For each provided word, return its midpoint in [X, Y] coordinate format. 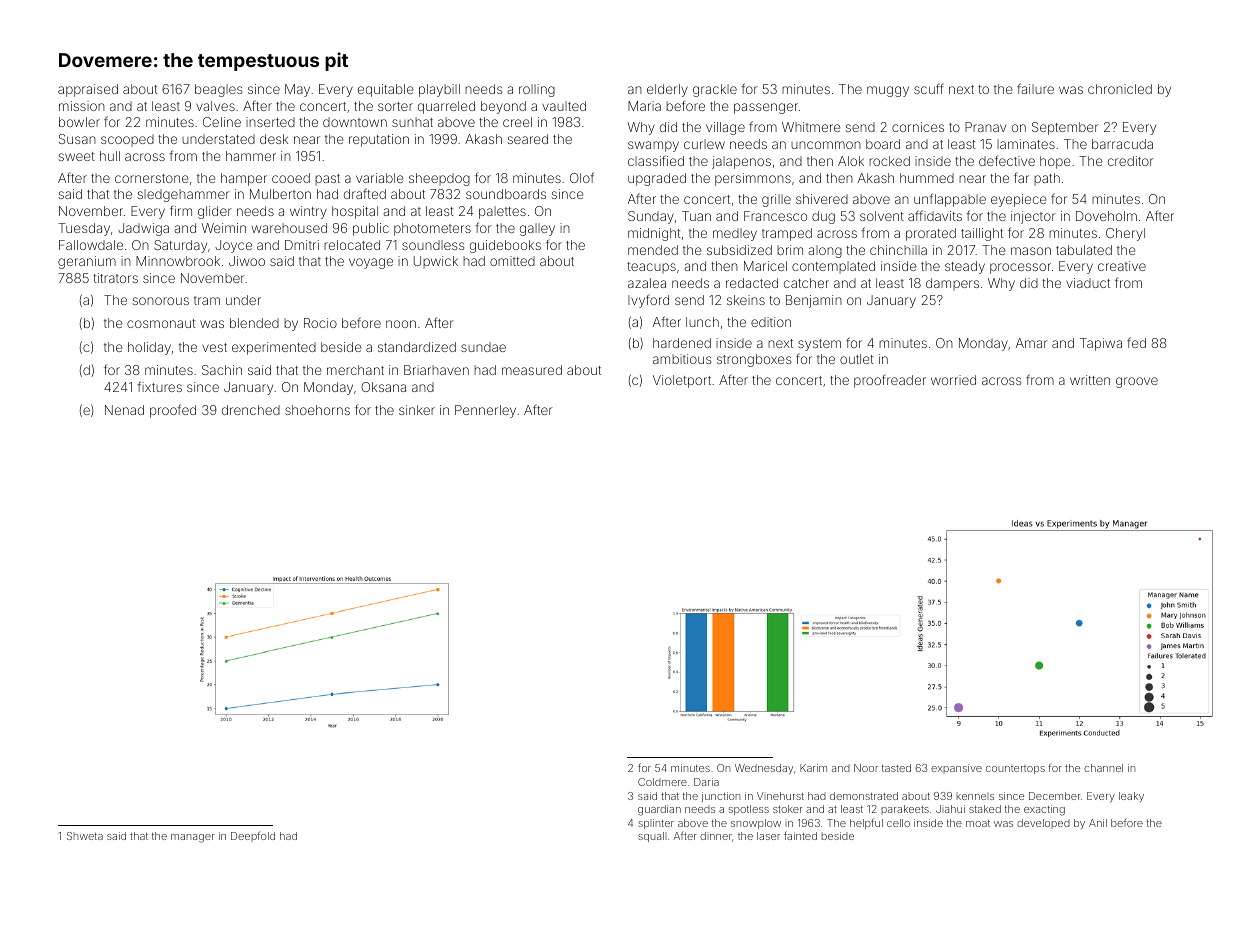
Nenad [124, 410]
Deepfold [253, 836]
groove [1137, 382]
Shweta [85, 836]
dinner [716, 836]
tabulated [1084, 250]
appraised [88, 90]
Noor [866, 768]
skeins [746, 300]
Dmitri [302, 245]
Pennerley [485, 411]
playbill [439, 90]
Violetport [682, 381]
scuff [929, 88]
